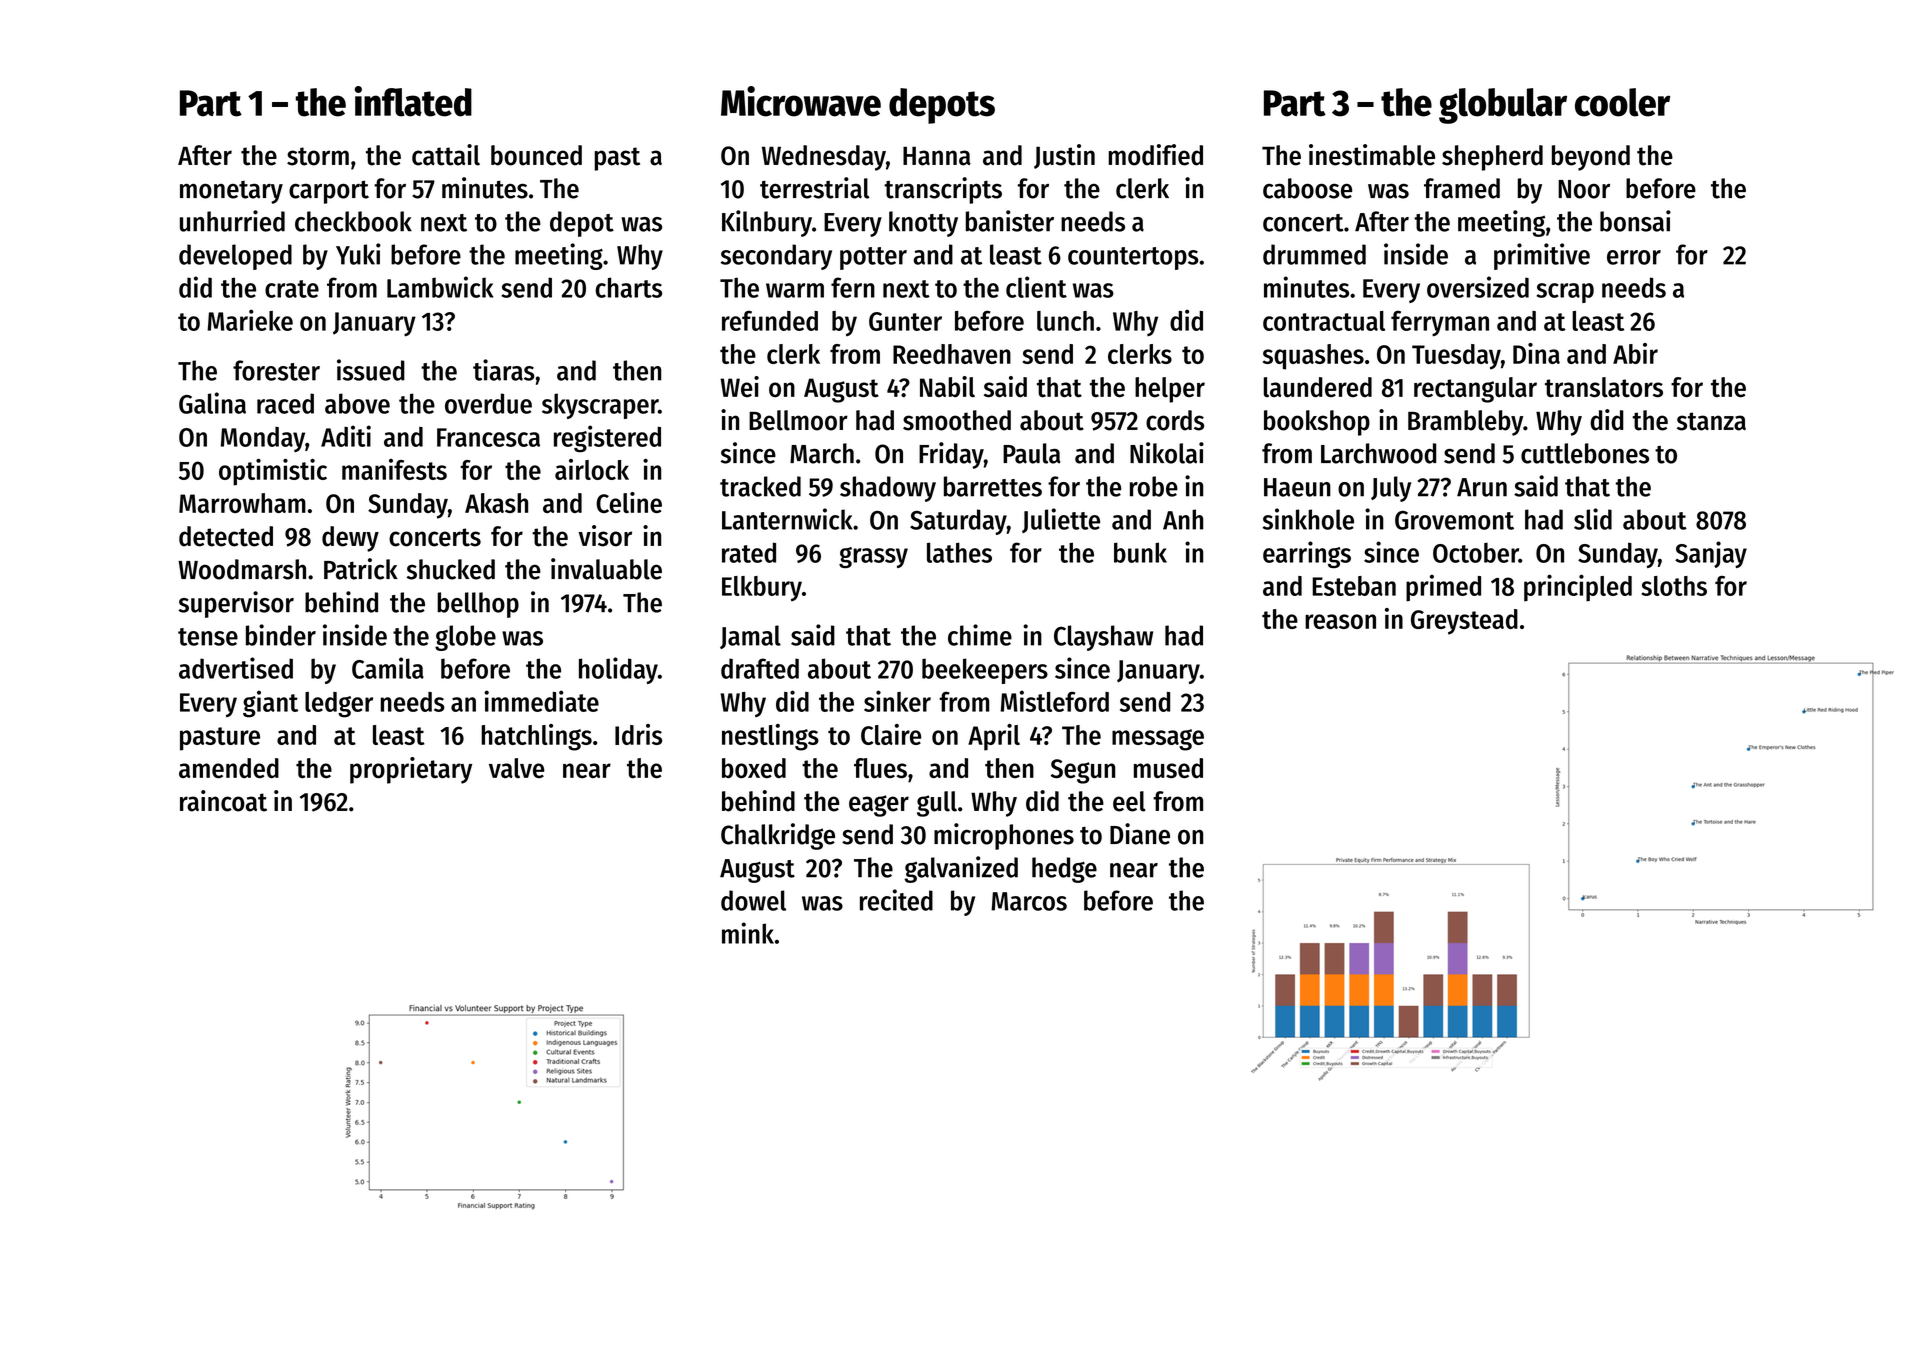  I want to click on Abir, so click(1635, 353).
